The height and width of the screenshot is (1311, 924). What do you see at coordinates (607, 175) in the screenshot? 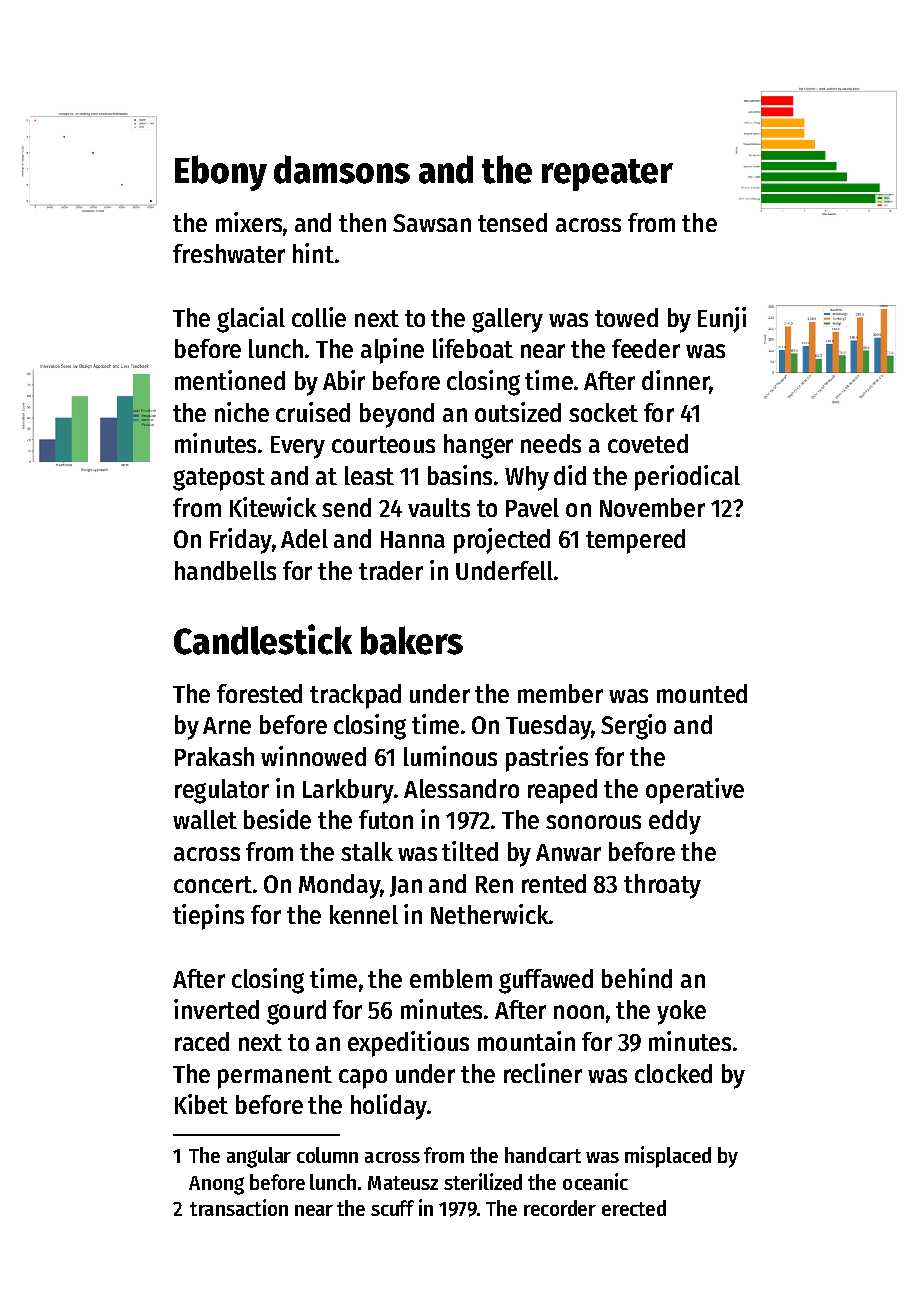
I see `repeater` at bounding box center [607, 175].
